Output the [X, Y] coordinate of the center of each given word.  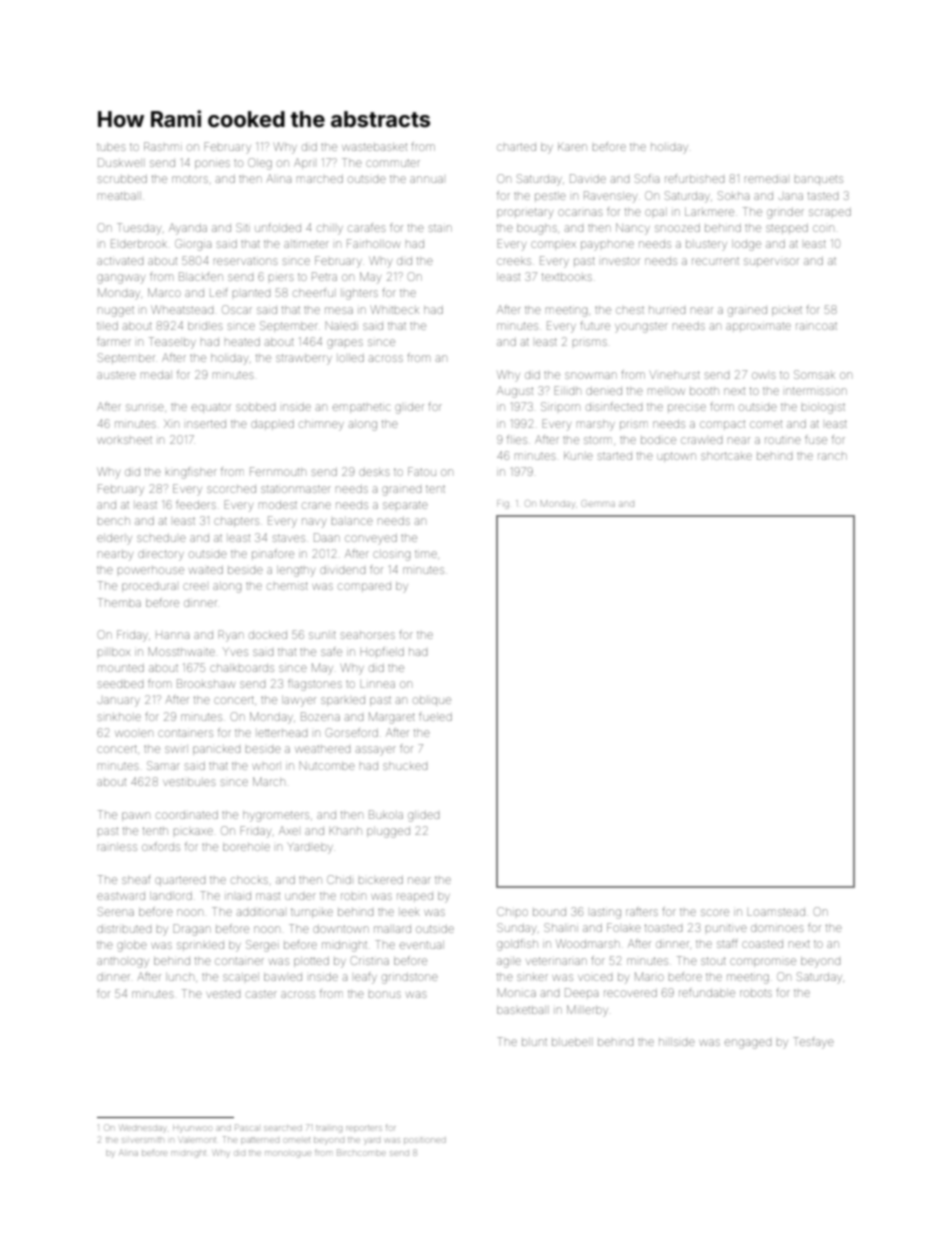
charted [516, 147]
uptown [676, 457]
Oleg [260, 164]
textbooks [567, 277]
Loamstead [776, 912]
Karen [572, 147]
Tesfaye [813, 1043]
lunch [180, 977]
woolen [134, 733]
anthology [123, 963]
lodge [746, 245]
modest [278, 505]
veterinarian [556, 961]
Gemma [598, 503]
